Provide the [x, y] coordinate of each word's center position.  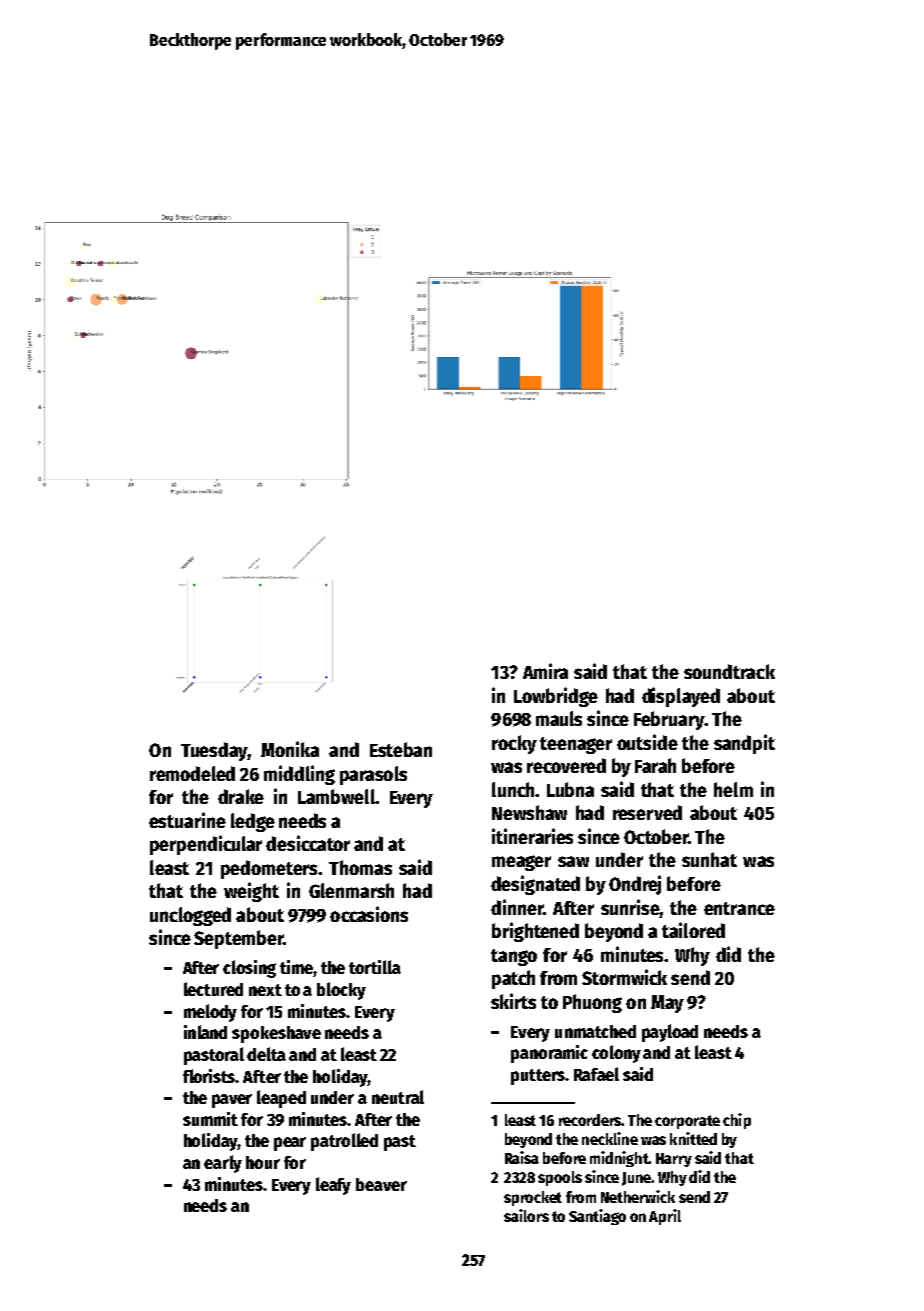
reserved [647, 812]
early [223, 1164]
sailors [526, 1215]
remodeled [192, 773]
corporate [687, 1122]
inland [205, 1032]
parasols [373, 775]
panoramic [549, 1054]
